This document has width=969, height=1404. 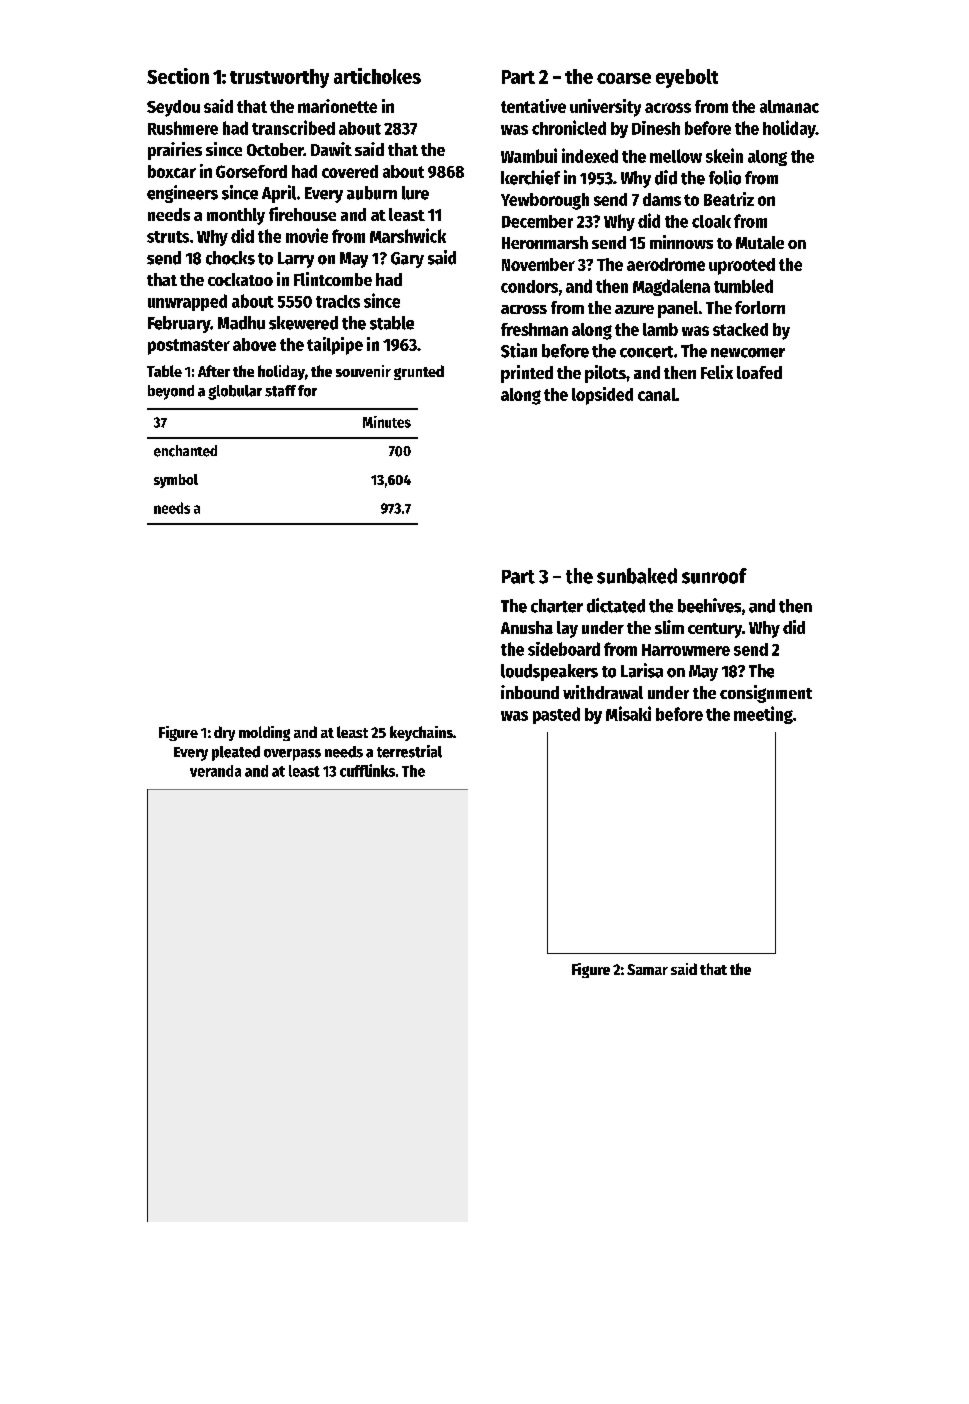 I want to click on Section, so click(x=178, y=76).
